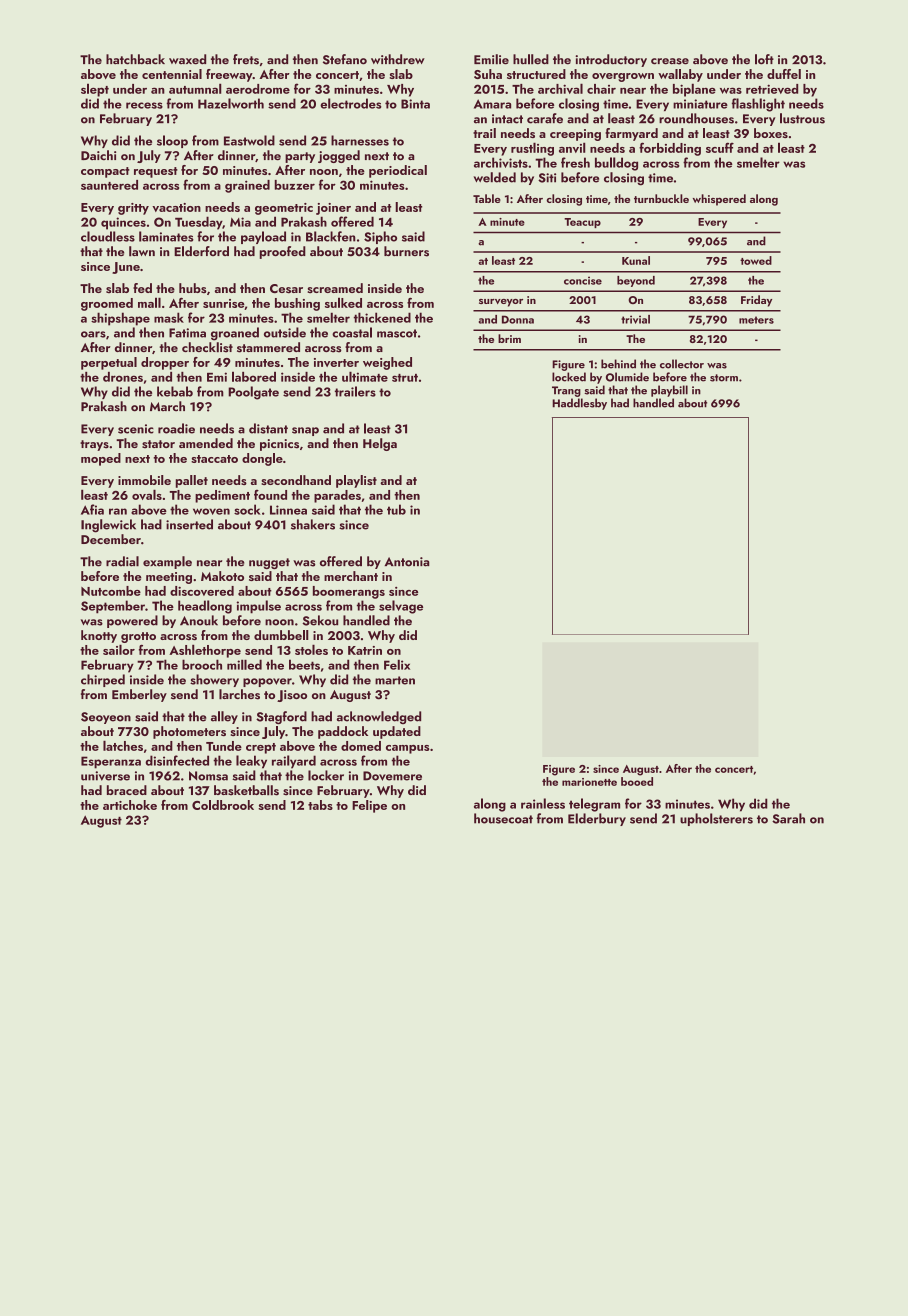 The height and width of the screenshot is (1316, 908). What do you see at coordinates (616, 164) in the screenshot?
I see `bulldog` at bounding box center [616, 164].
